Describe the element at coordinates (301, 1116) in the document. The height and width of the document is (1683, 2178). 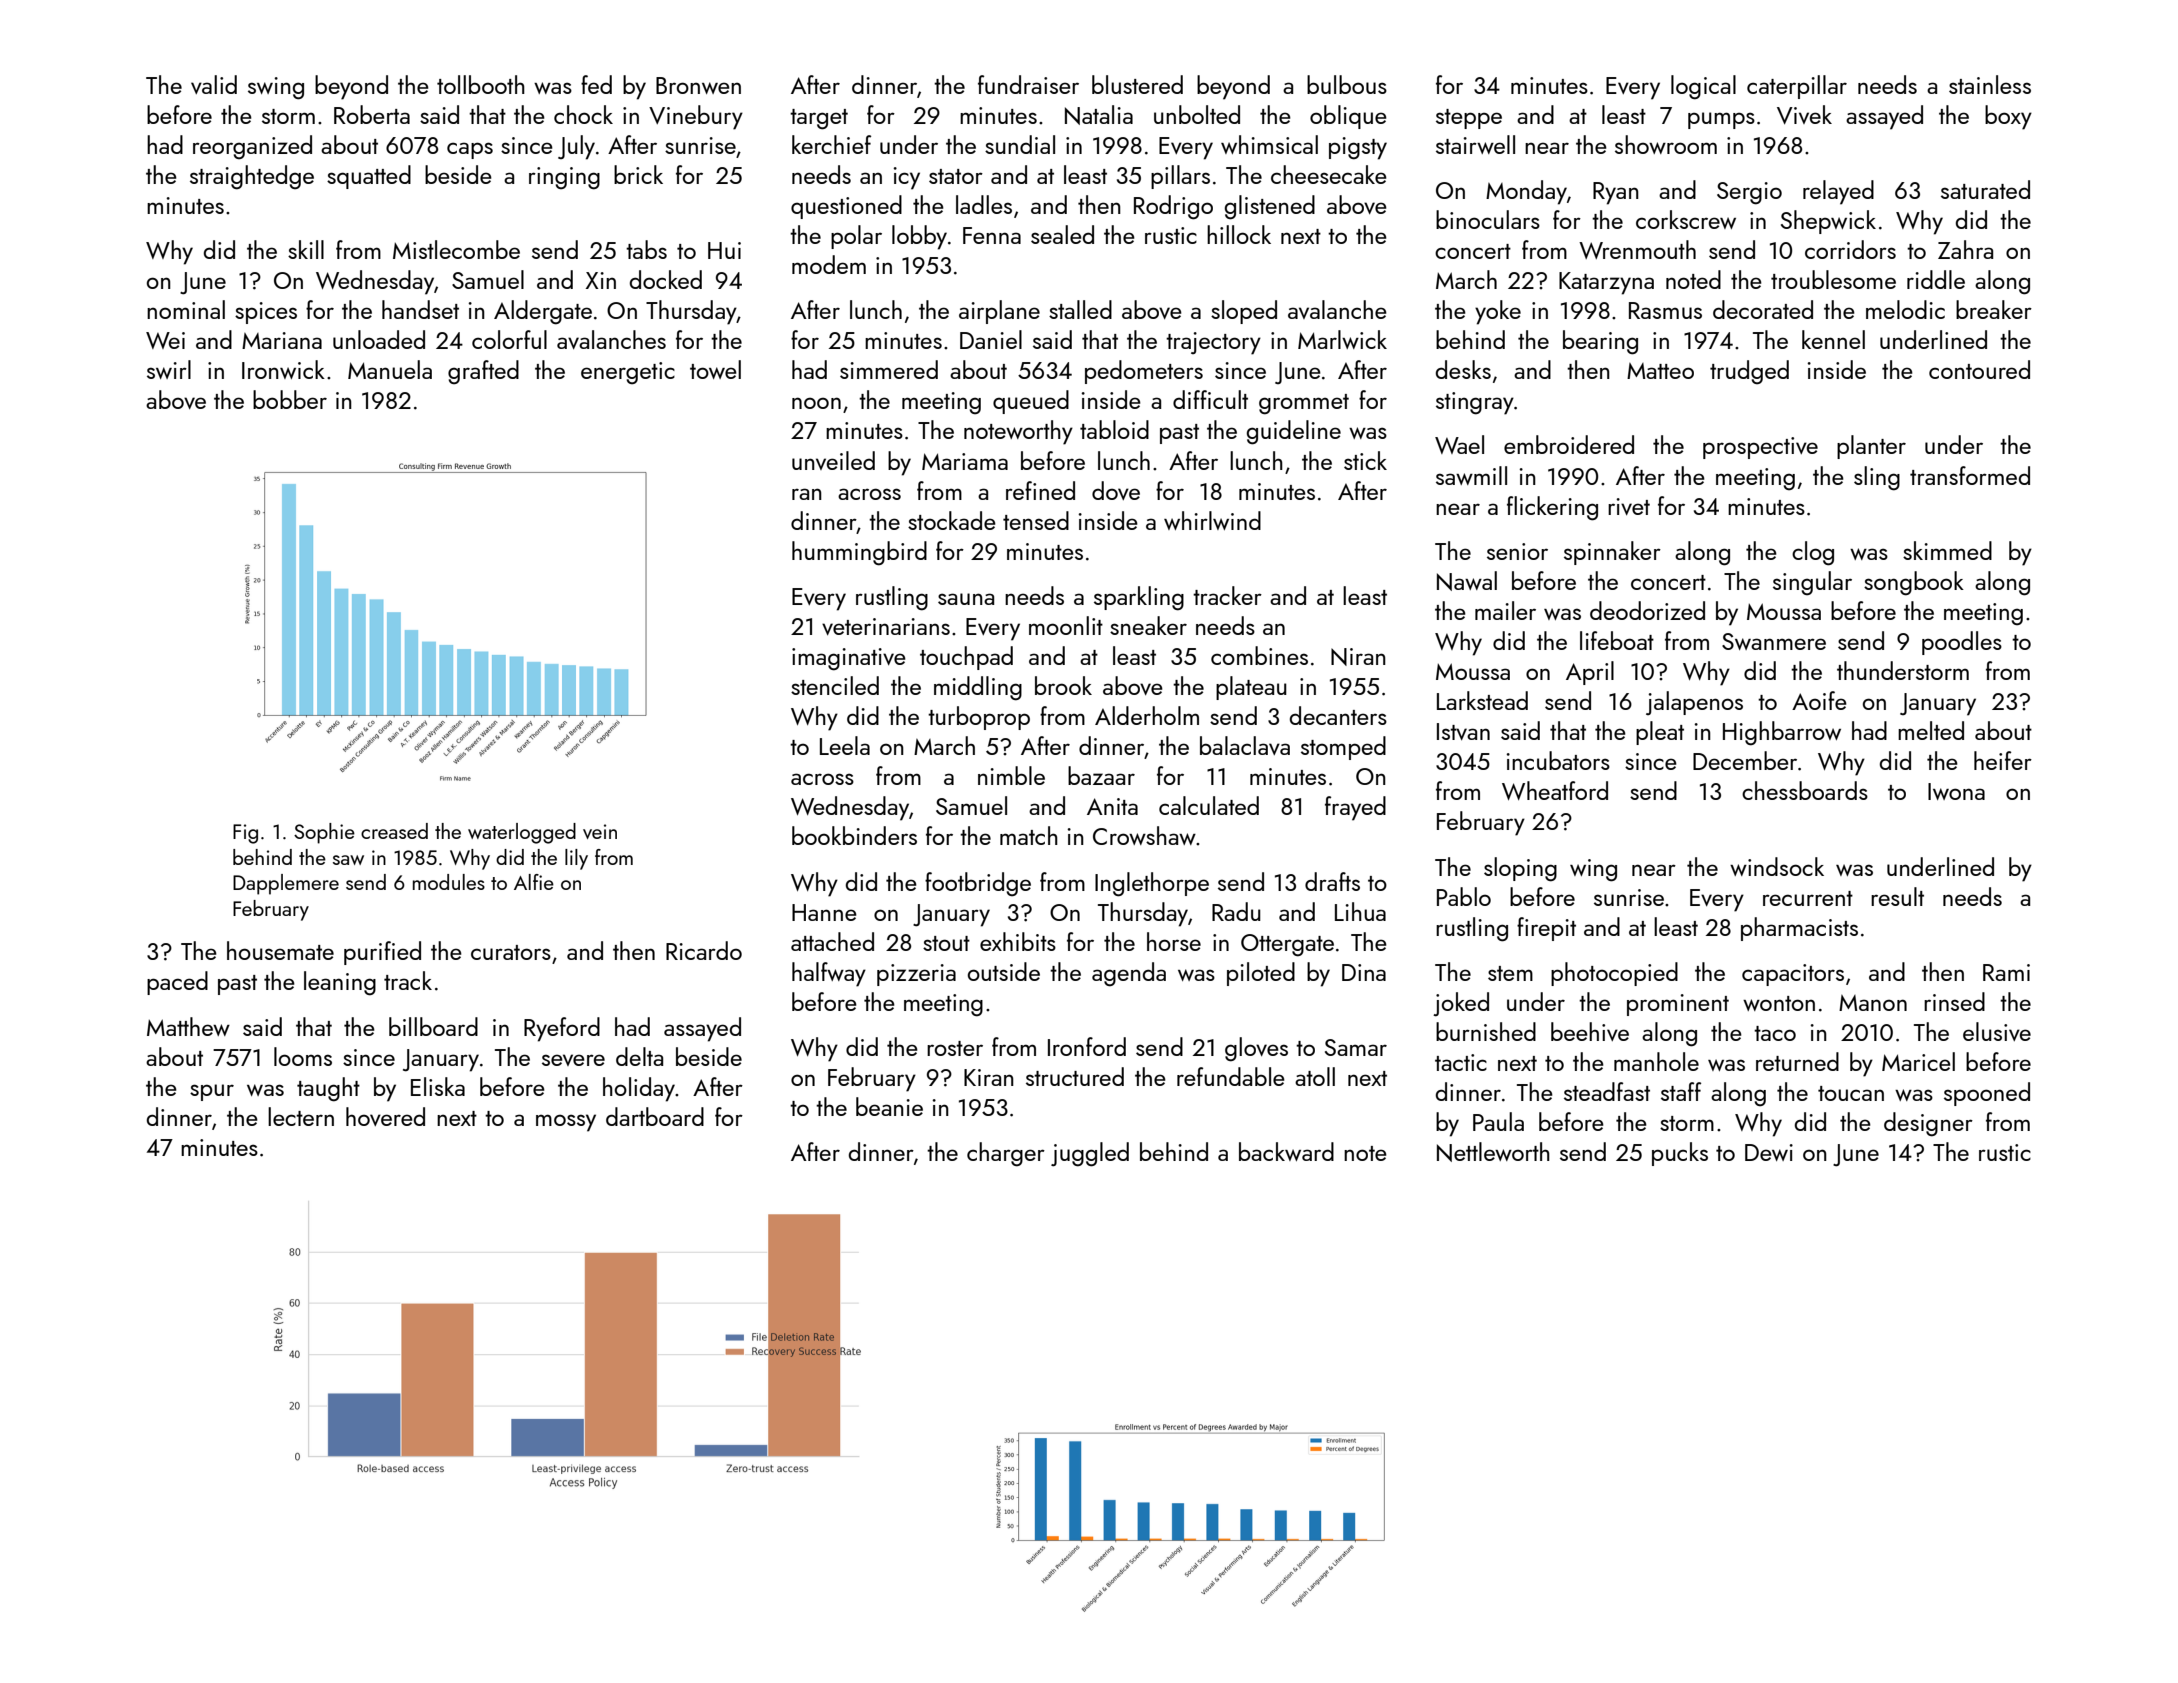
I see `lectern` at that location.
